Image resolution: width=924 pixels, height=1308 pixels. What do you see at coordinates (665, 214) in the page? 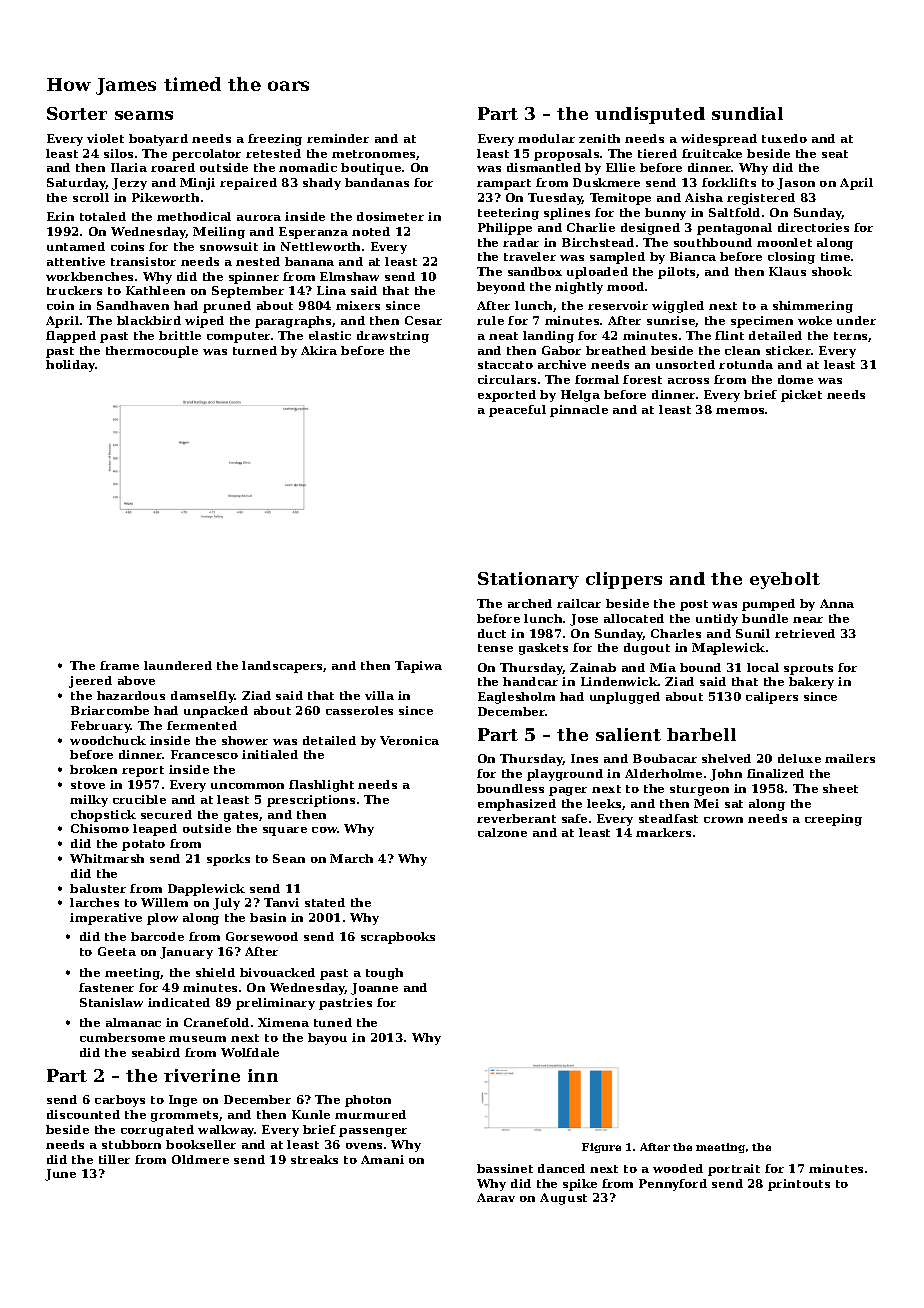
I see `bunny` at bounding box center [665, 214].
